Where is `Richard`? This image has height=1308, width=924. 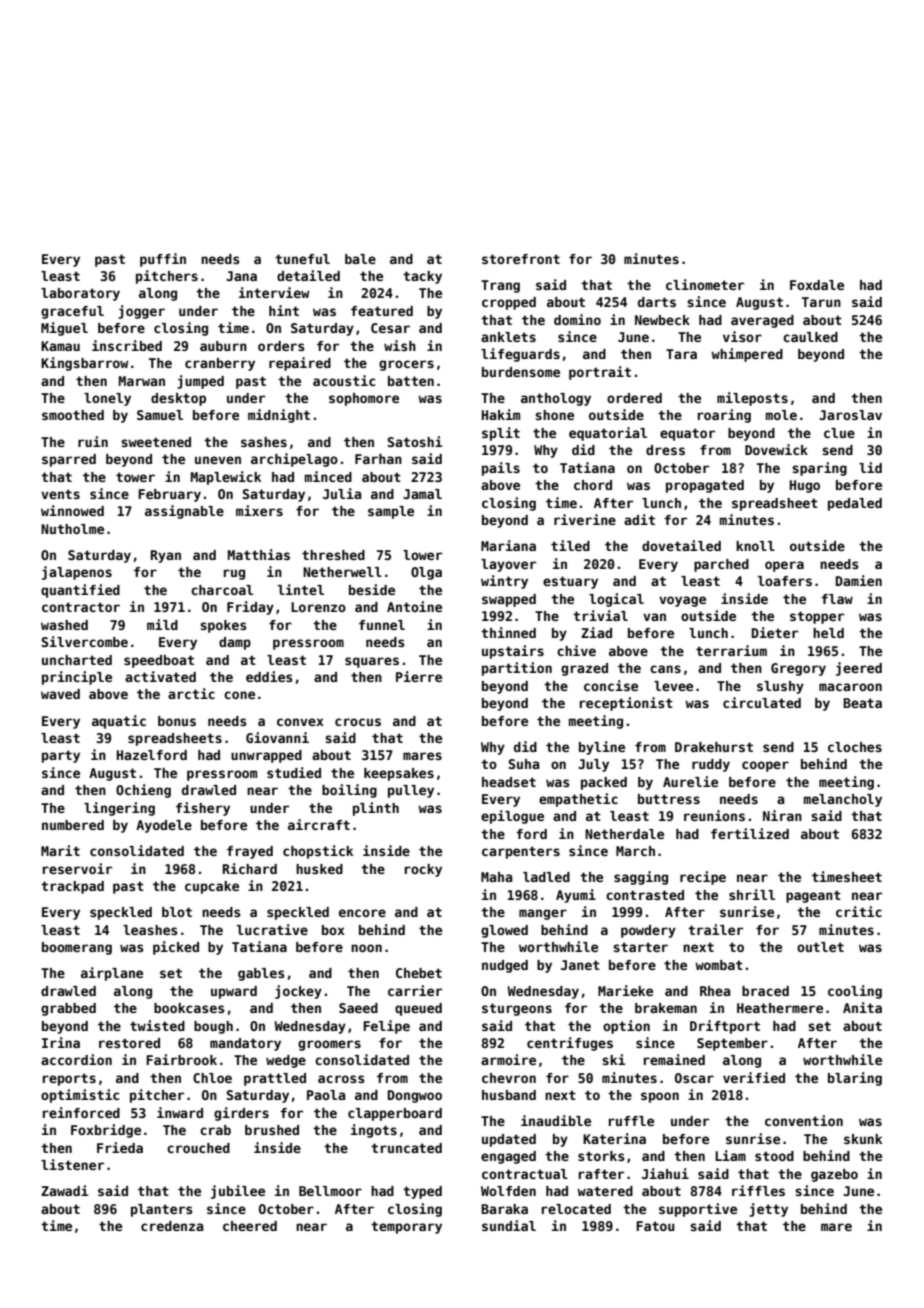 Richard is located at coordinates (250, 868).
